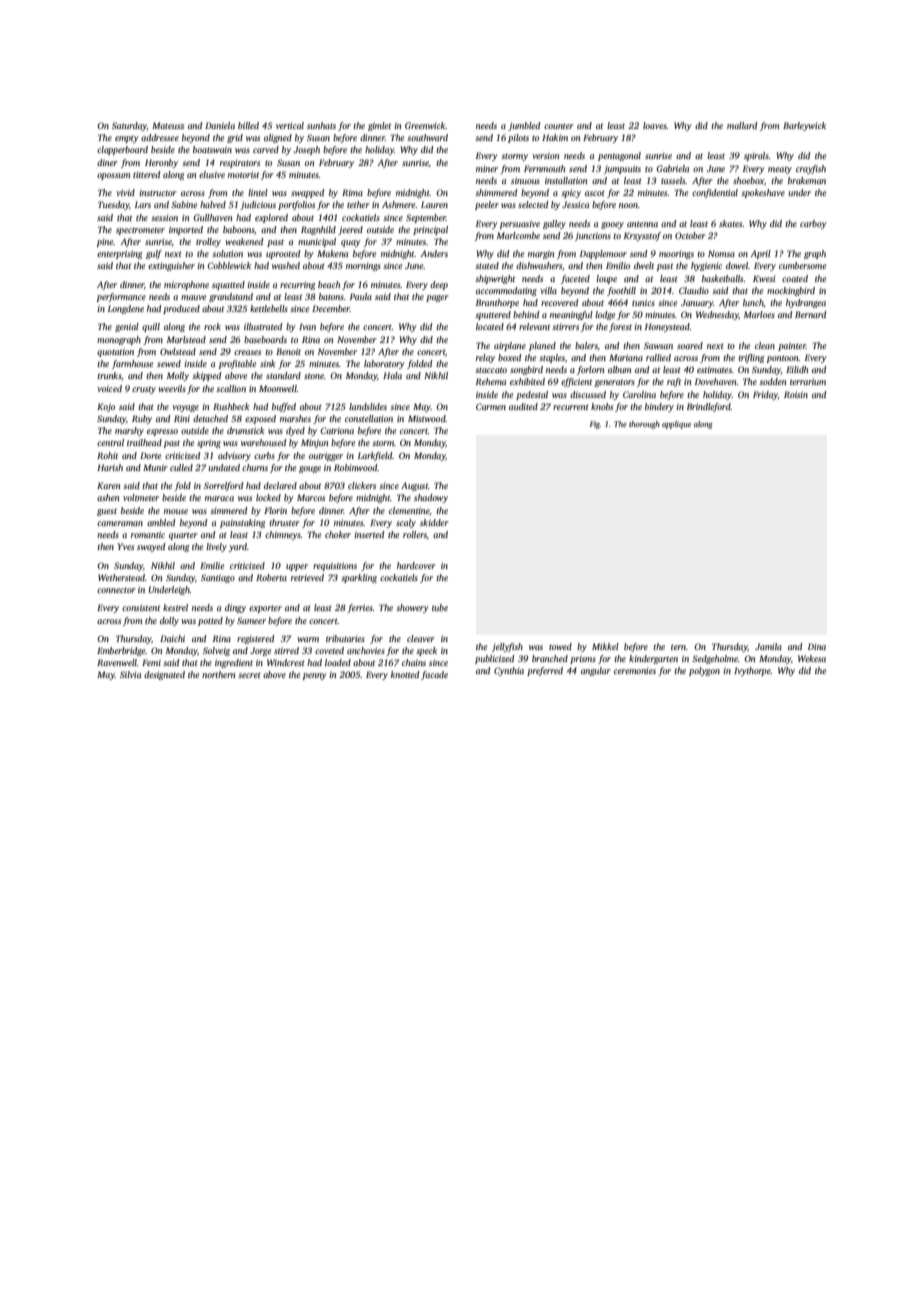  Describe the element at coordinates (518, 138) in the document. I see `pilots` at that location.
